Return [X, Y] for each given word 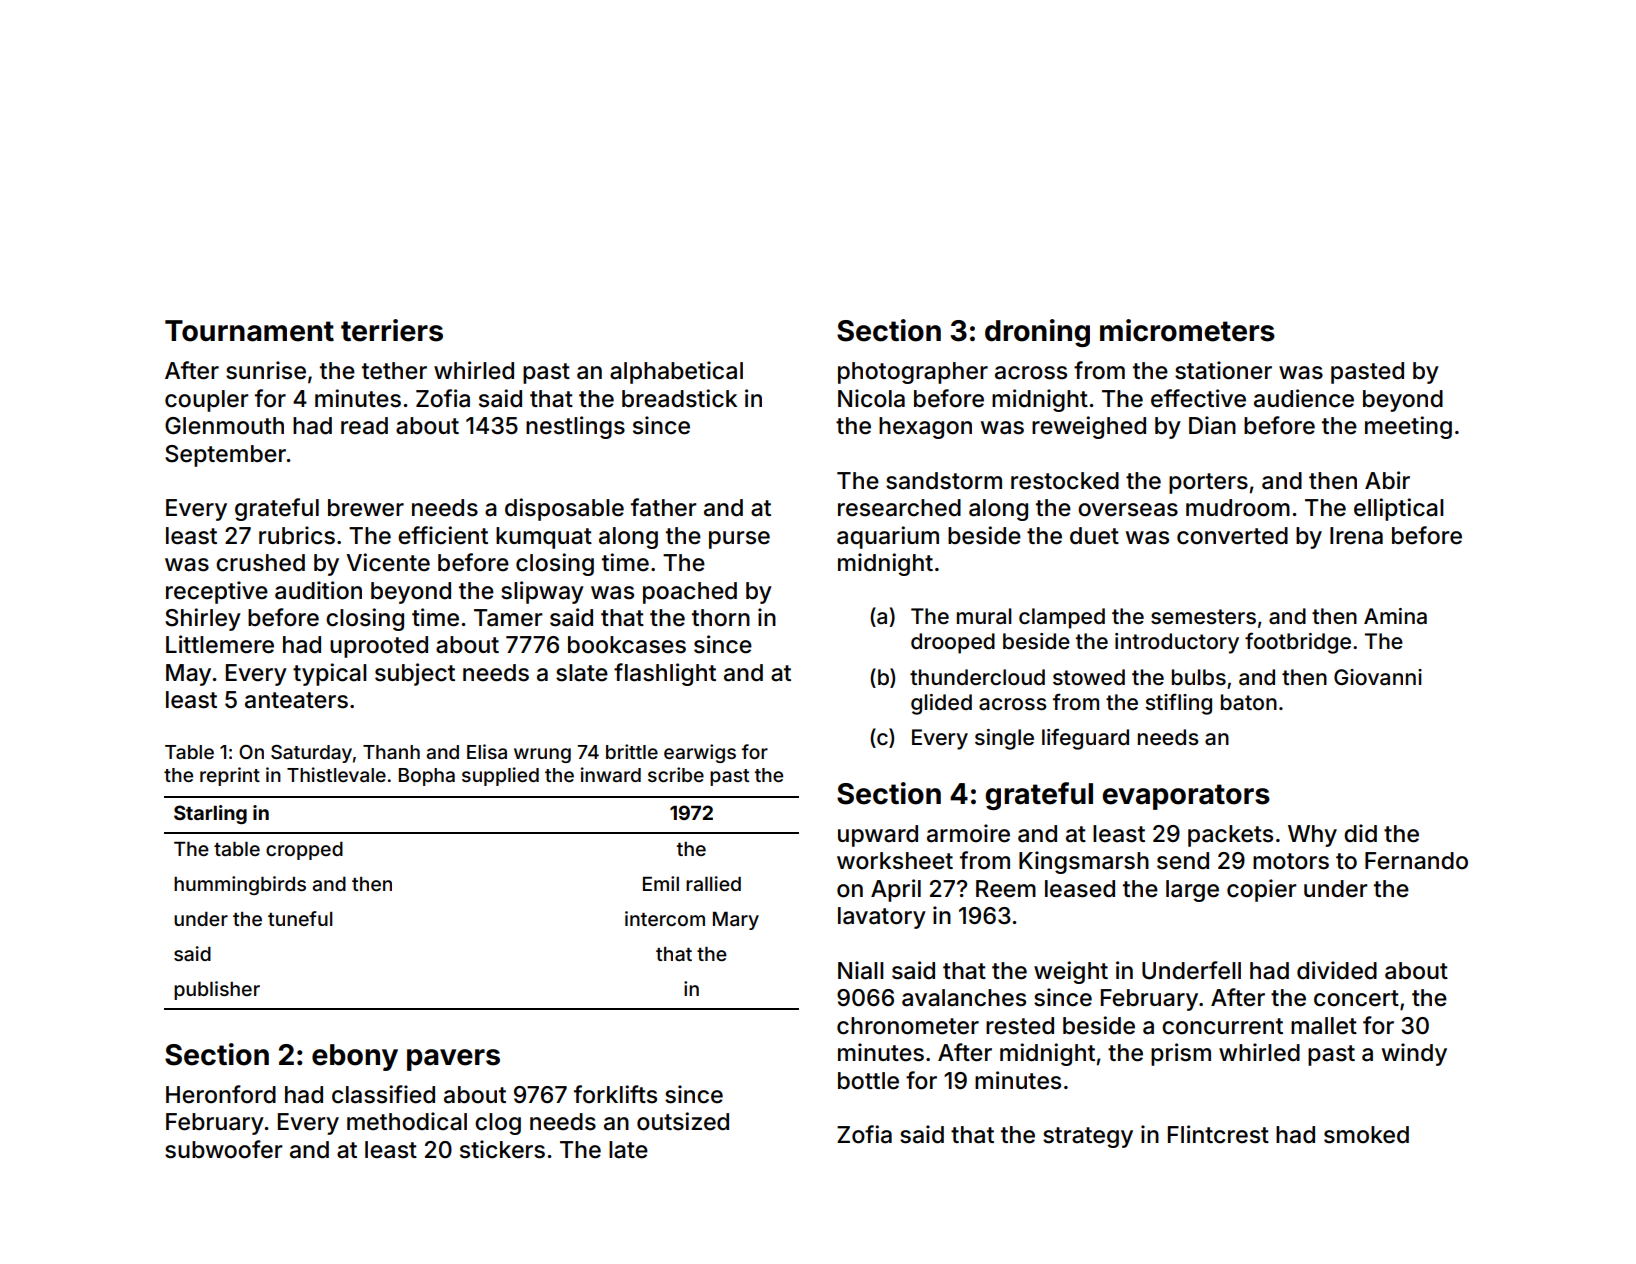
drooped [953, 643]
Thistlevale [336, 774]
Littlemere [220, 644]
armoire [968, 833]
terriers [392, 330]
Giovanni [1378, 677]
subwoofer [224, 1149]
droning [1037, 333]
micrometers [1187, 330]
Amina [1395, 616]
